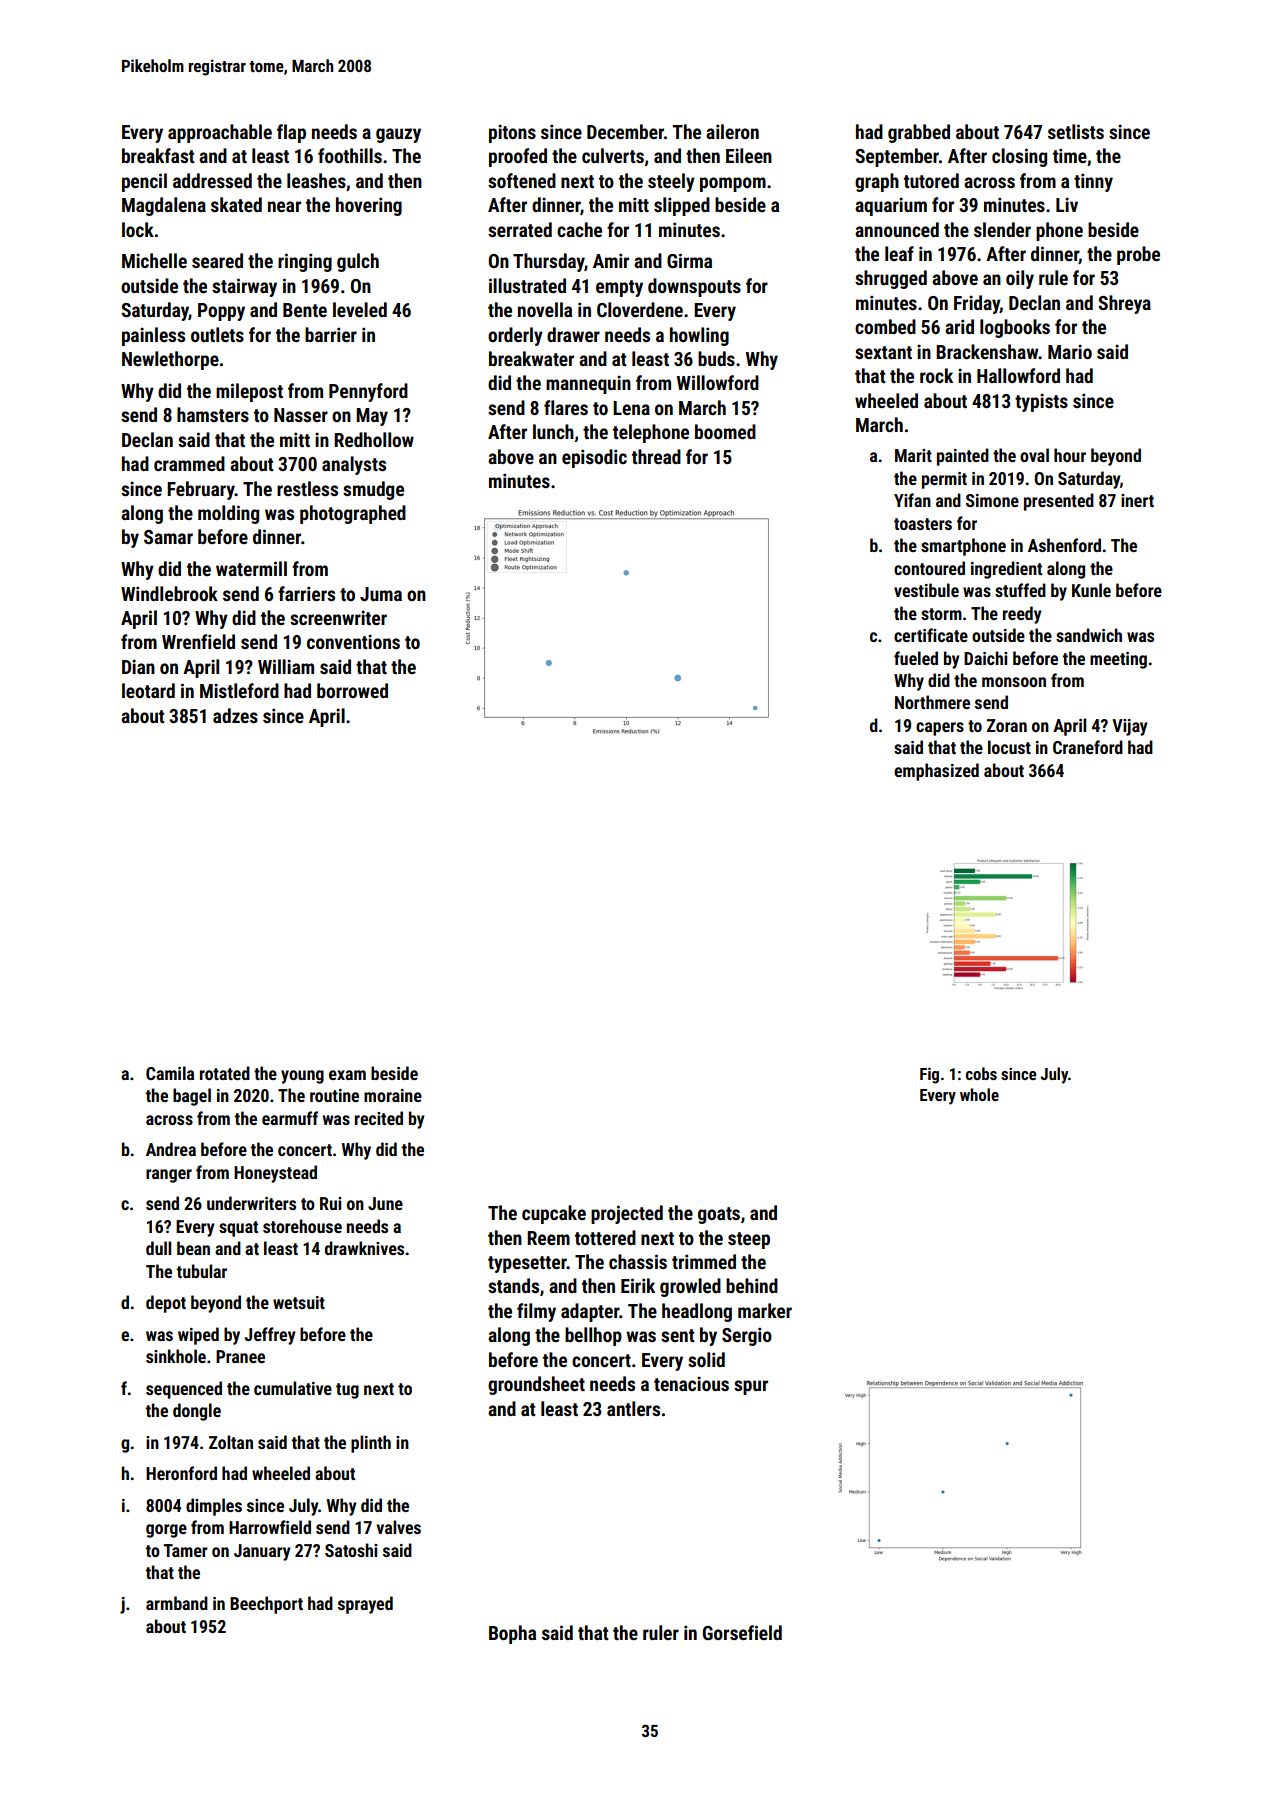 Image resolution: width=1283 pixels, height=1814 pixels. I want to click on combed, so click(885, 326).
